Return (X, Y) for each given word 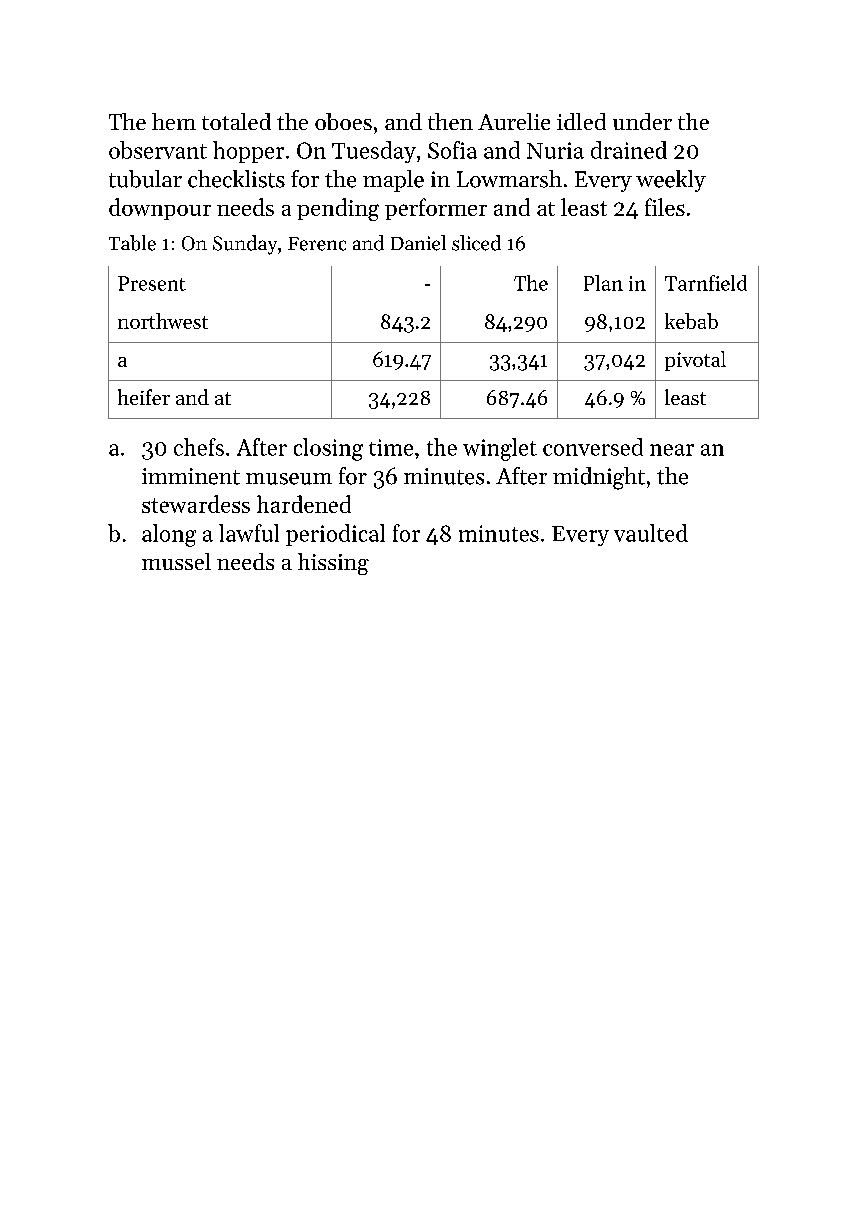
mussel (176, 561)
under (642, 121)
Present (152, 283)
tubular (145, 179)
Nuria (555, 150)
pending (338, 209)
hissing (333, 564)
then (450, 121)
